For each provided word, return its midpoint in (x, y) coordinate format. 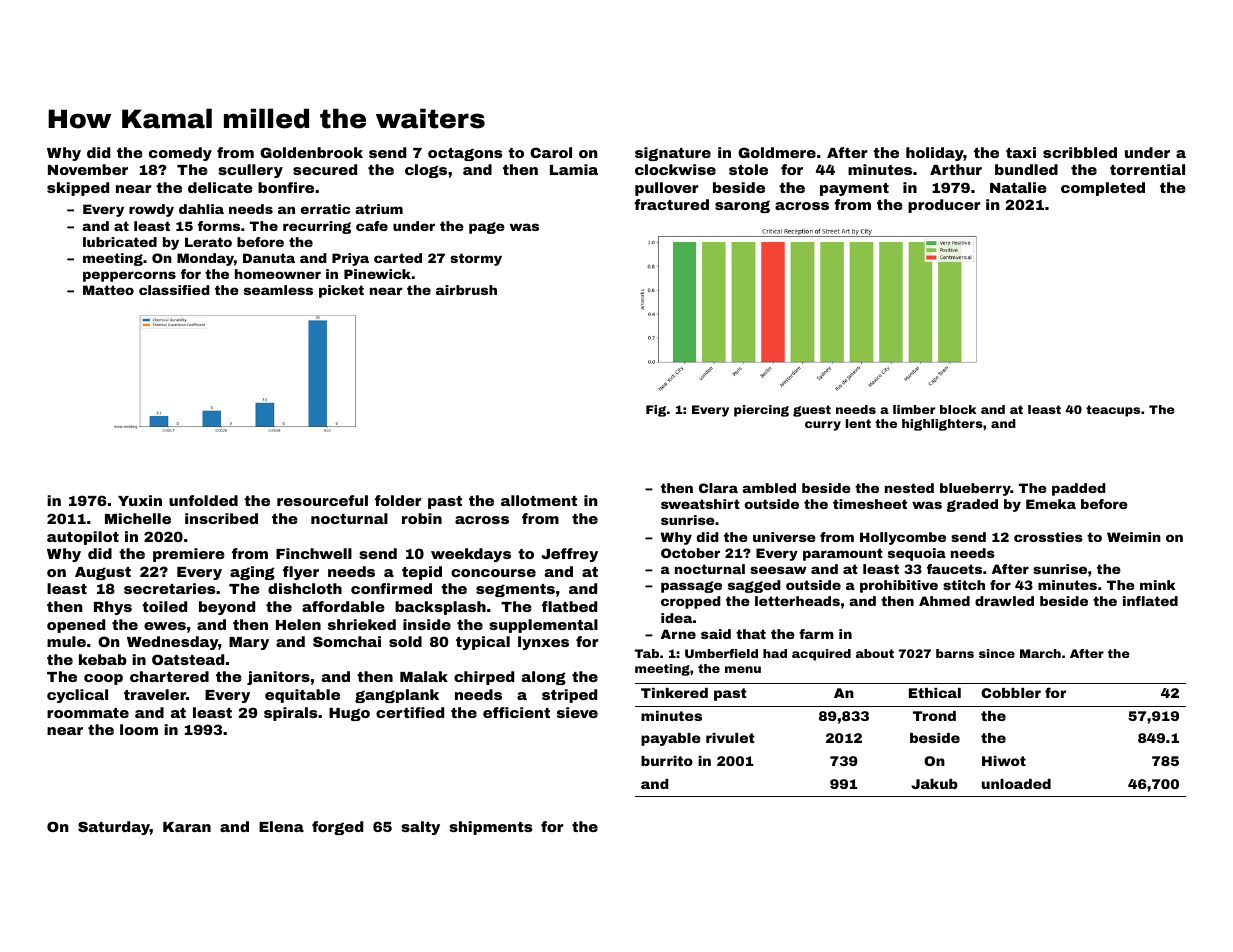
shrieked (362, 624)
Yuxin (140, 500)
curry (823, 426)
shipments (490, 828)
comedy (180, 154)
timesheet (870, 504)
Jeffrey (569, 555)
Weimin (1134, 537)
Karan (187, 827)
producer (944, 206)
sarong (742, 206)
